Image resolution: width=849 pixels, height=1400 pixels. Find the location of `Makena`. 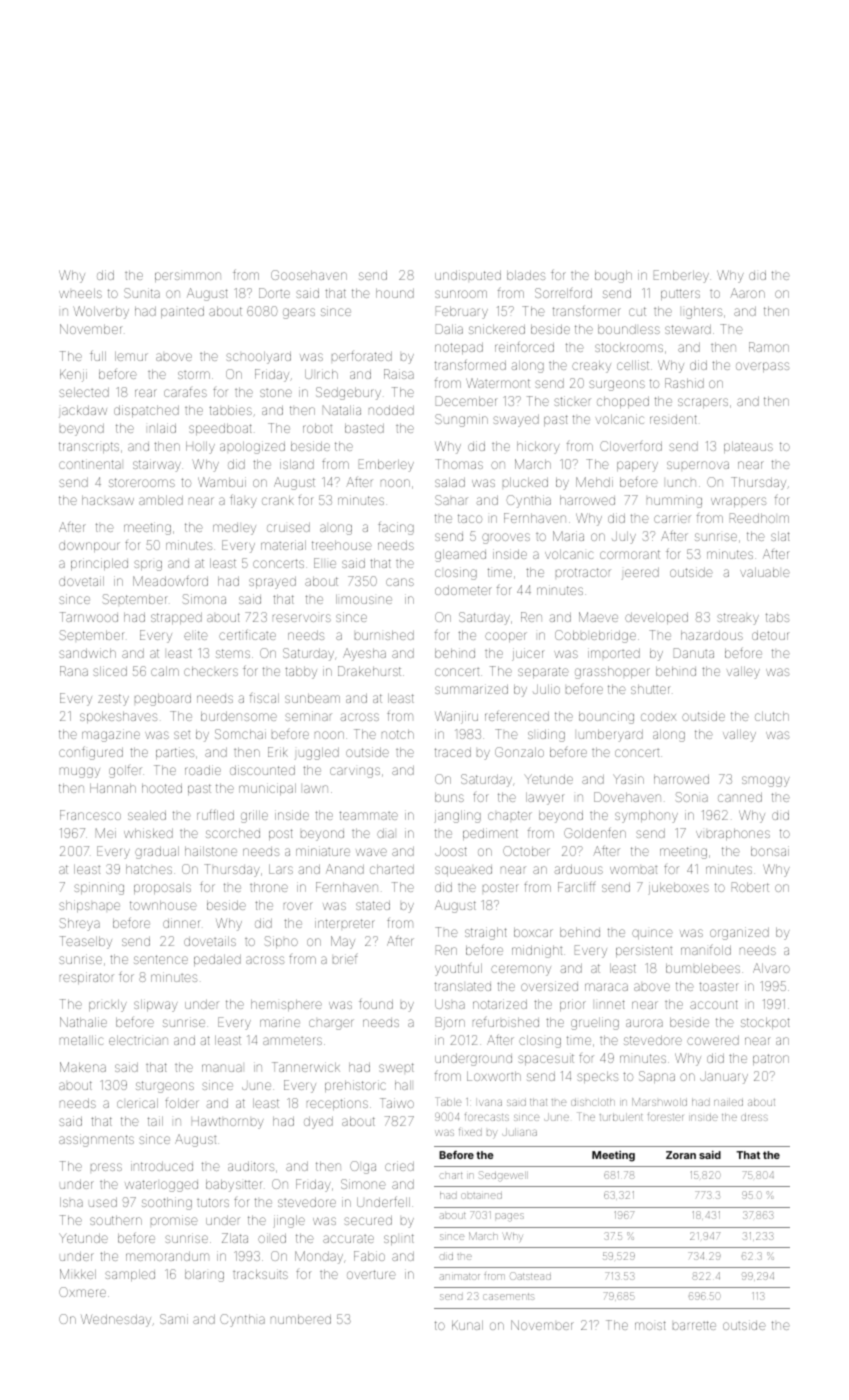

Makena is located at coordinates (83, 1067).
